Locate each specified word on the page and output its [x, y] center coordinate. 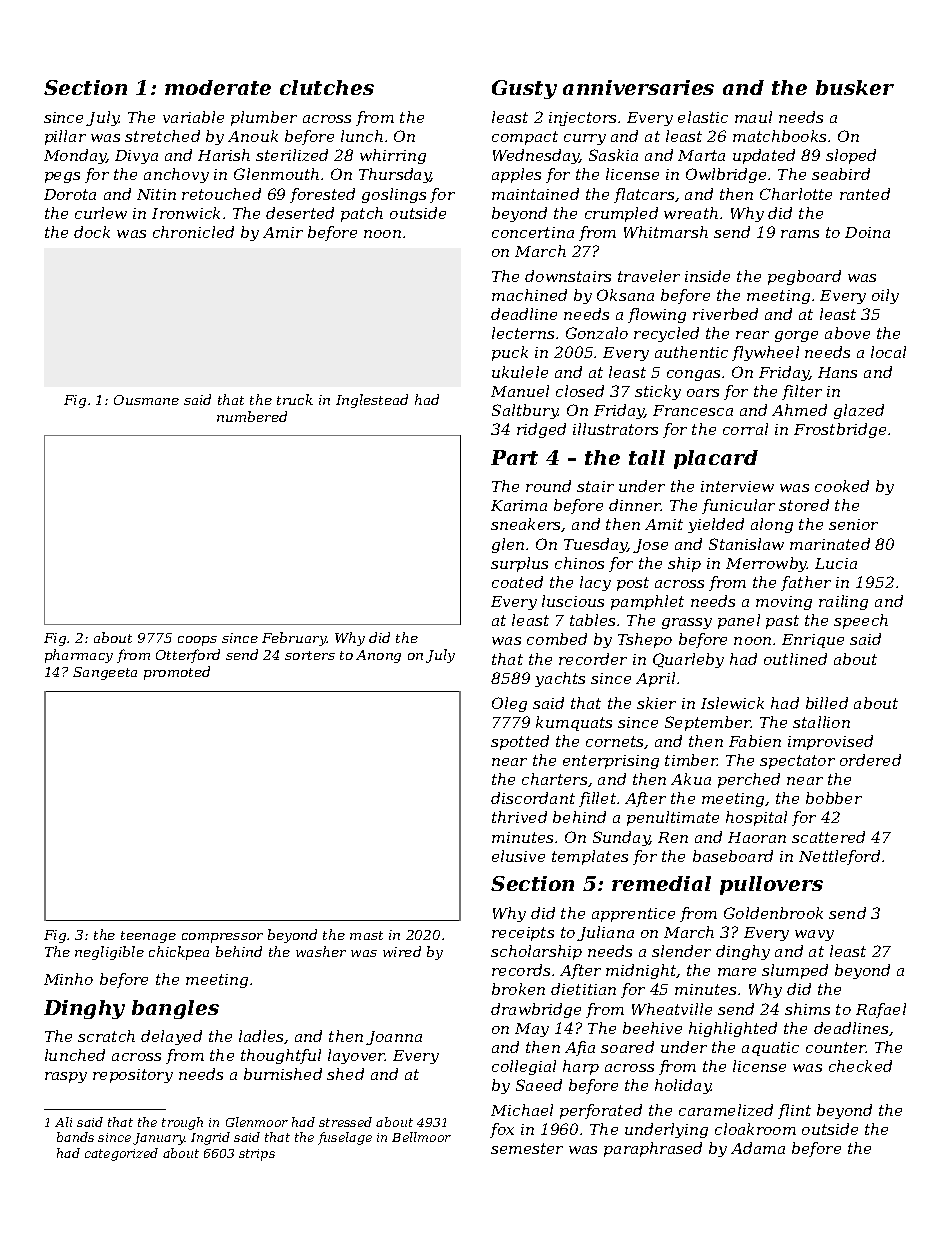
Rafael [881, 1010]
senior [853, 524]
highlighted [733, 1029]
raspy [66, 1077]
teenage [148, 937]
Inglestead [372, 401]
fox [502, 1130]
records [521, 970]
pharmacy [79, 656]
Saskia [613, 155]
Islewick [732, 703]
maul [753, 117]
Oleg [509, 704]
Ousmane [146, 400]
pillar [65, 137]
